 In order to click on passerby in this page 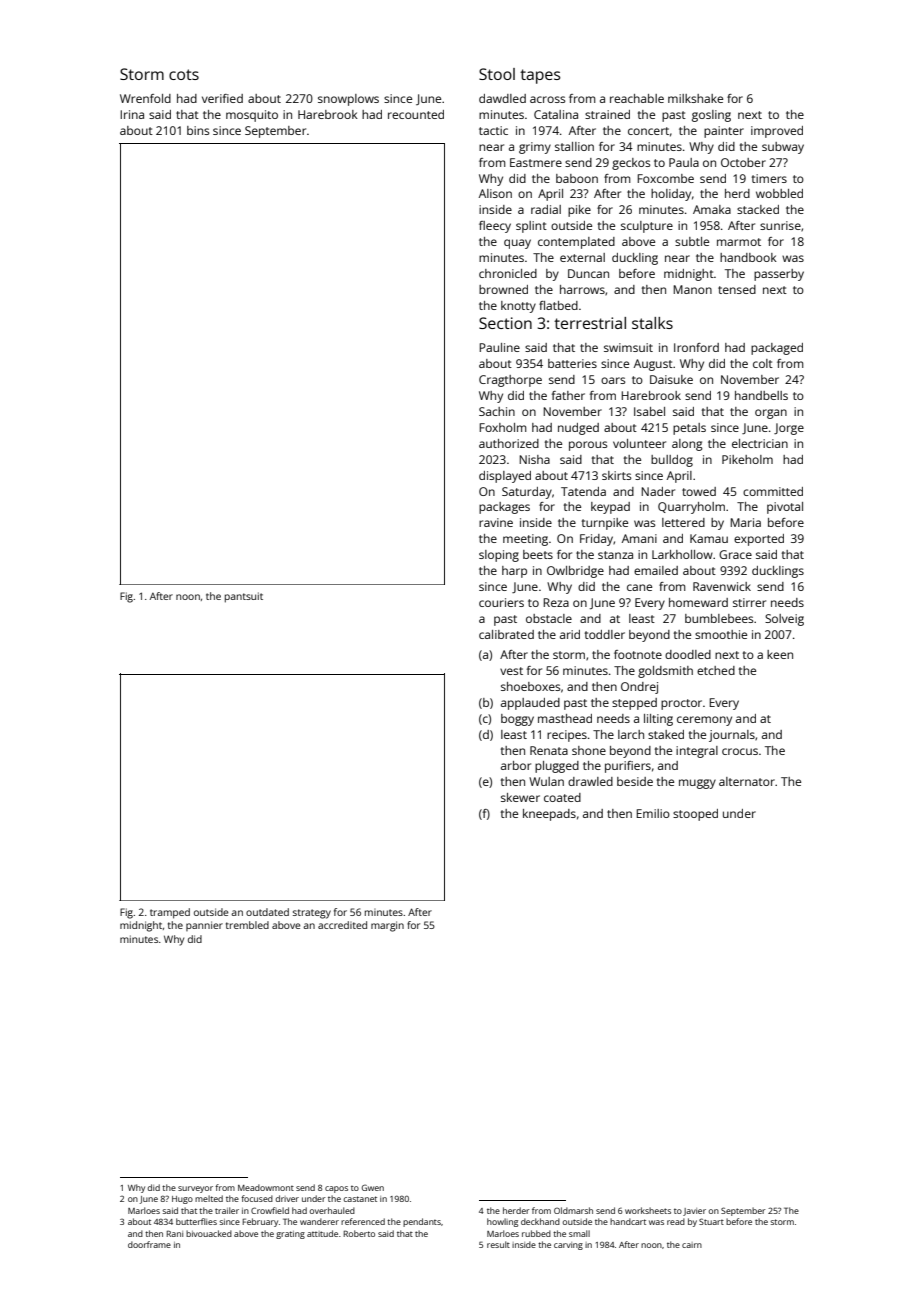, I will do `click(779, 275)`.
